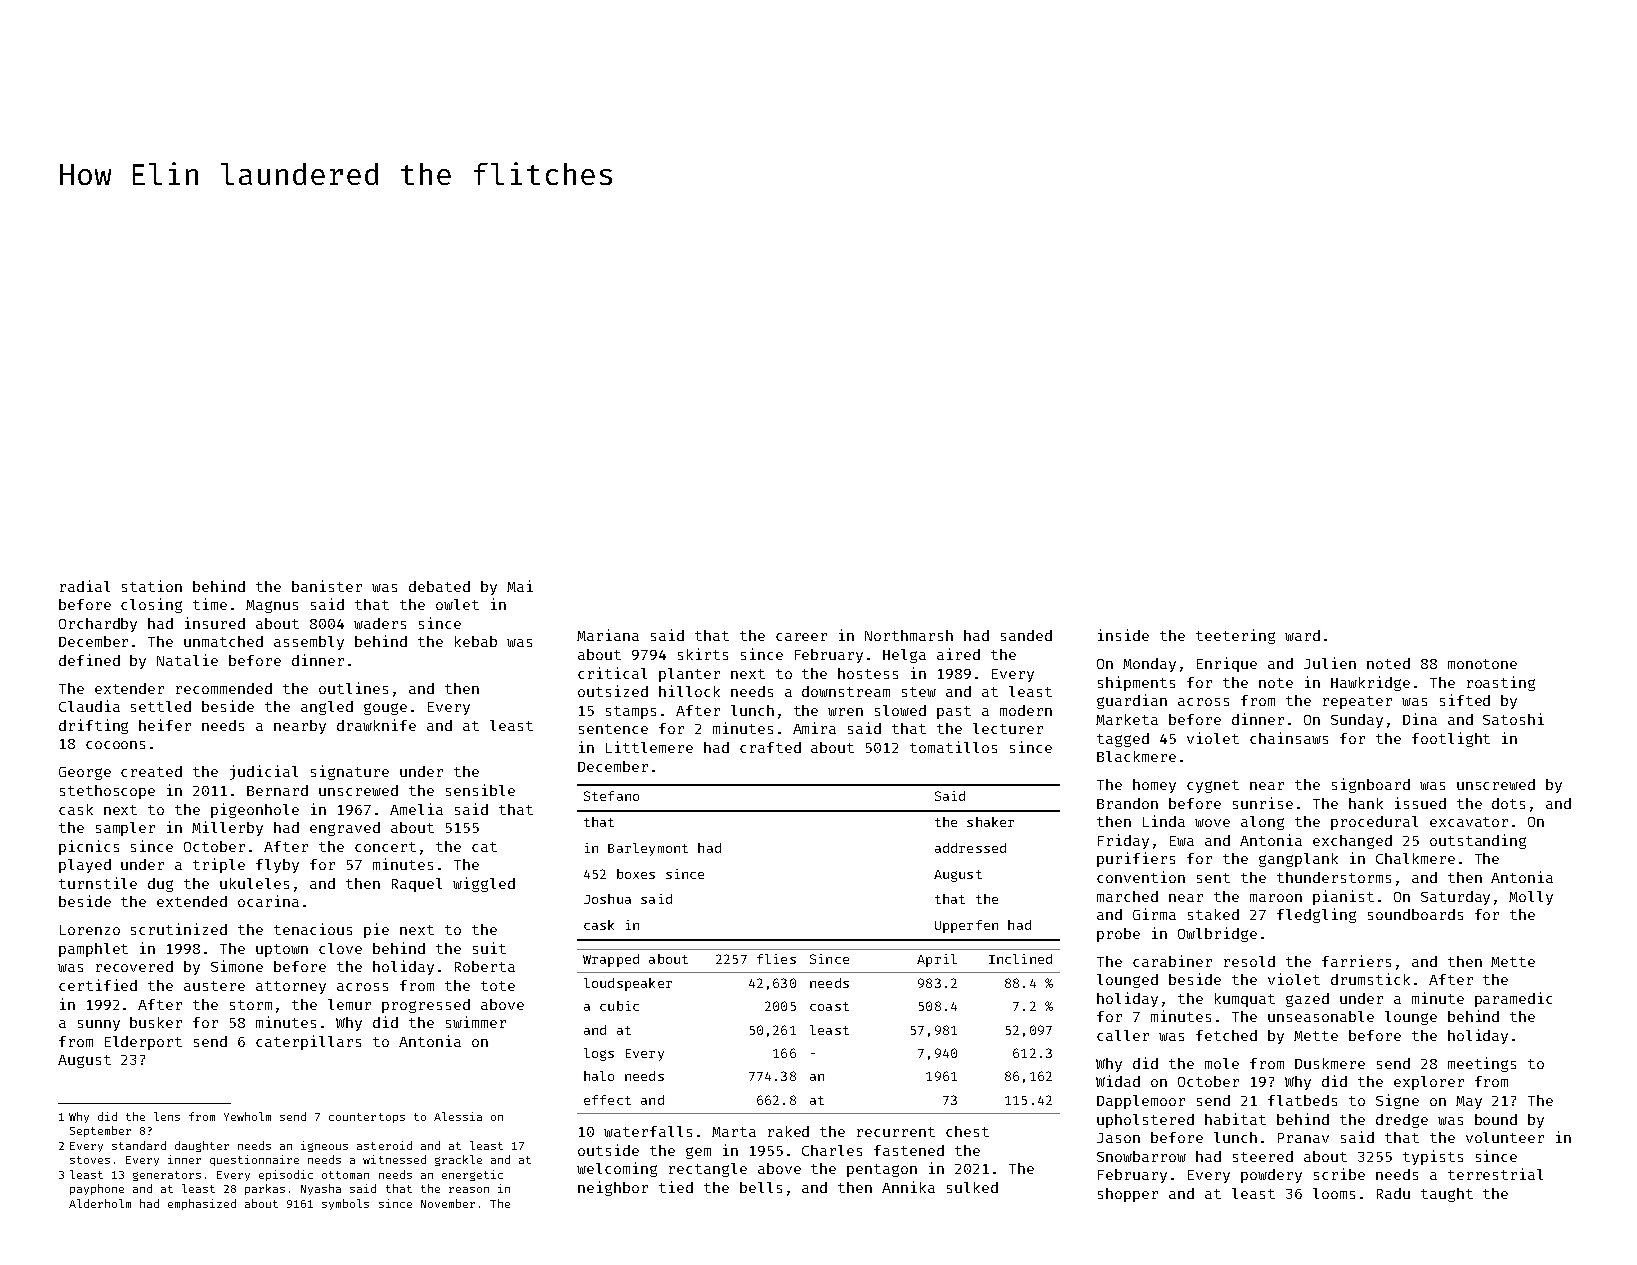 The height and width of the screenshot is (1265, 1637). Describe the element at coordinates (308, 1042) in the screenshot. I see `caterpillars` at that location.
